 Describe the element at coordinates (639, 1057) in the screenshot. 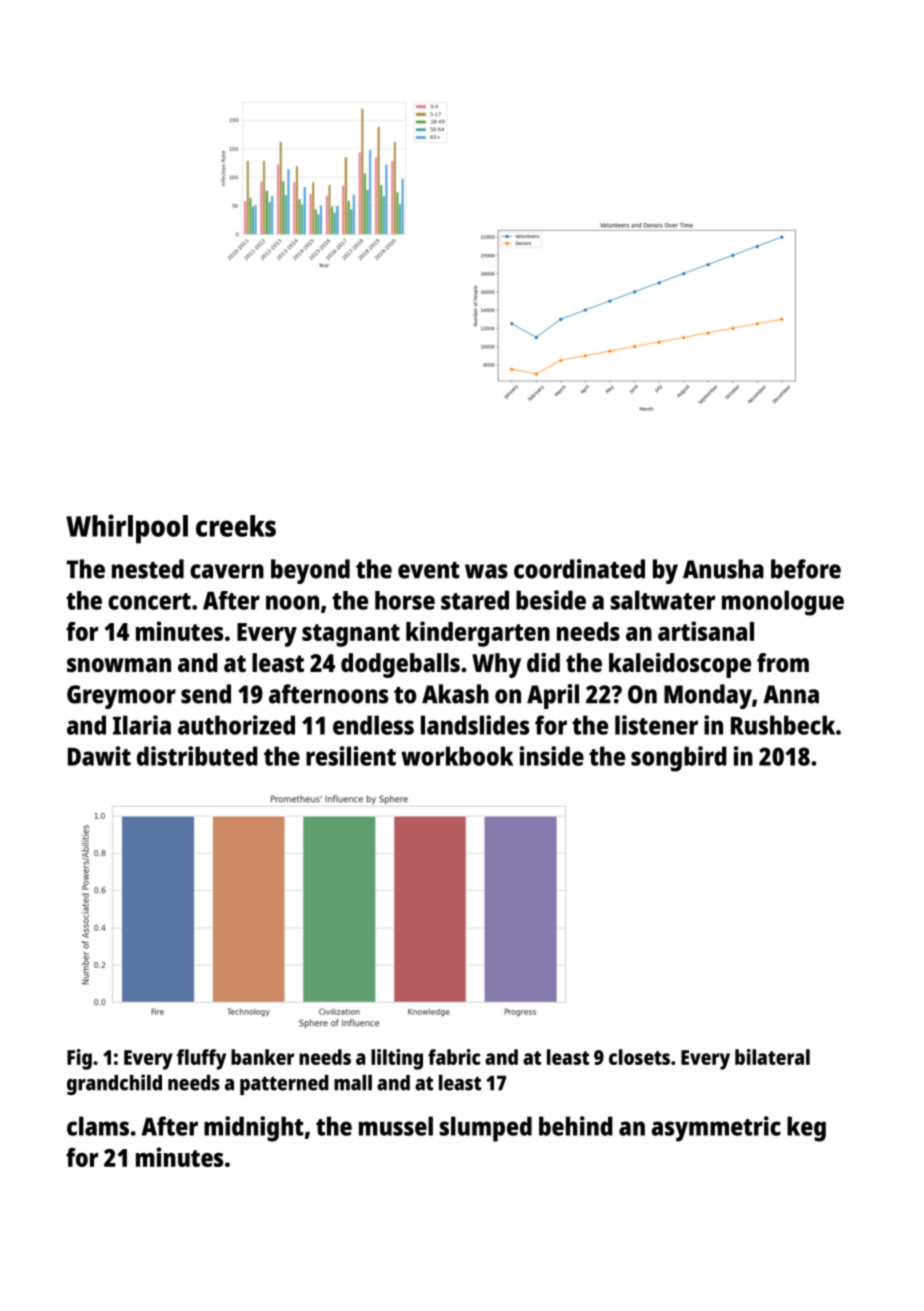

I see `closets` at that location.
